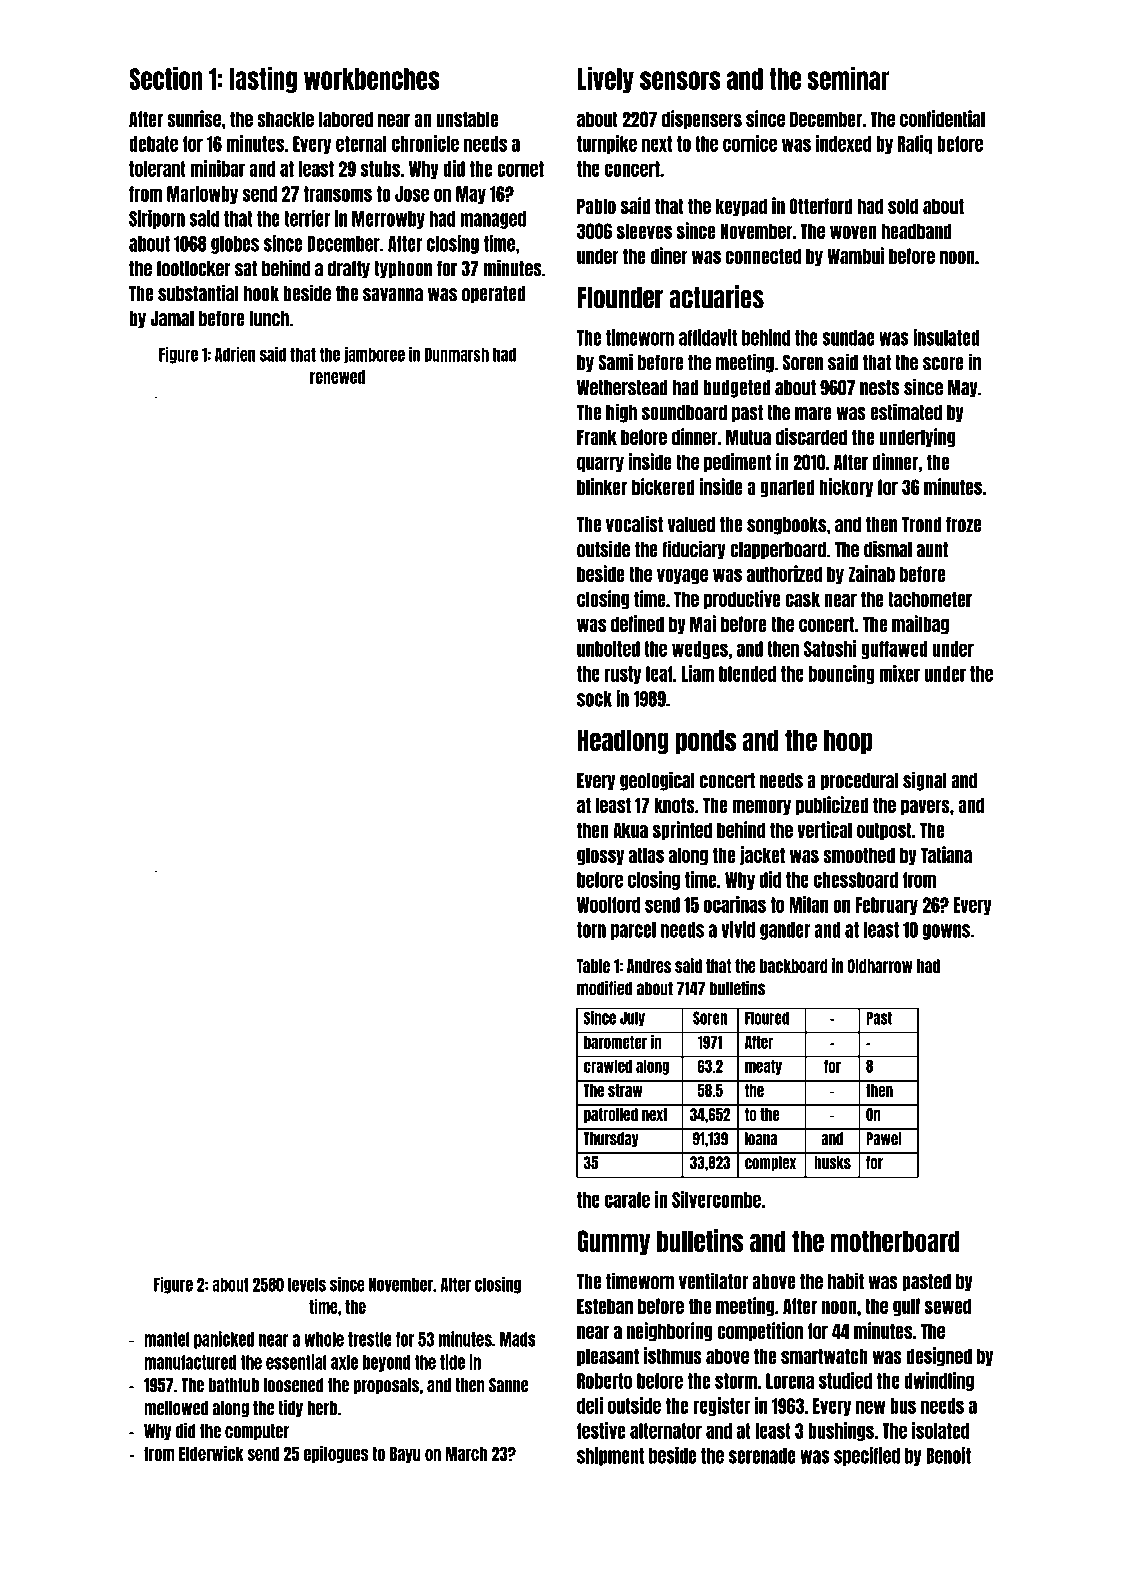  What do you see at coordinates (466, 1454) in the document?
I see `March` at bounding box center [466, 1454].
